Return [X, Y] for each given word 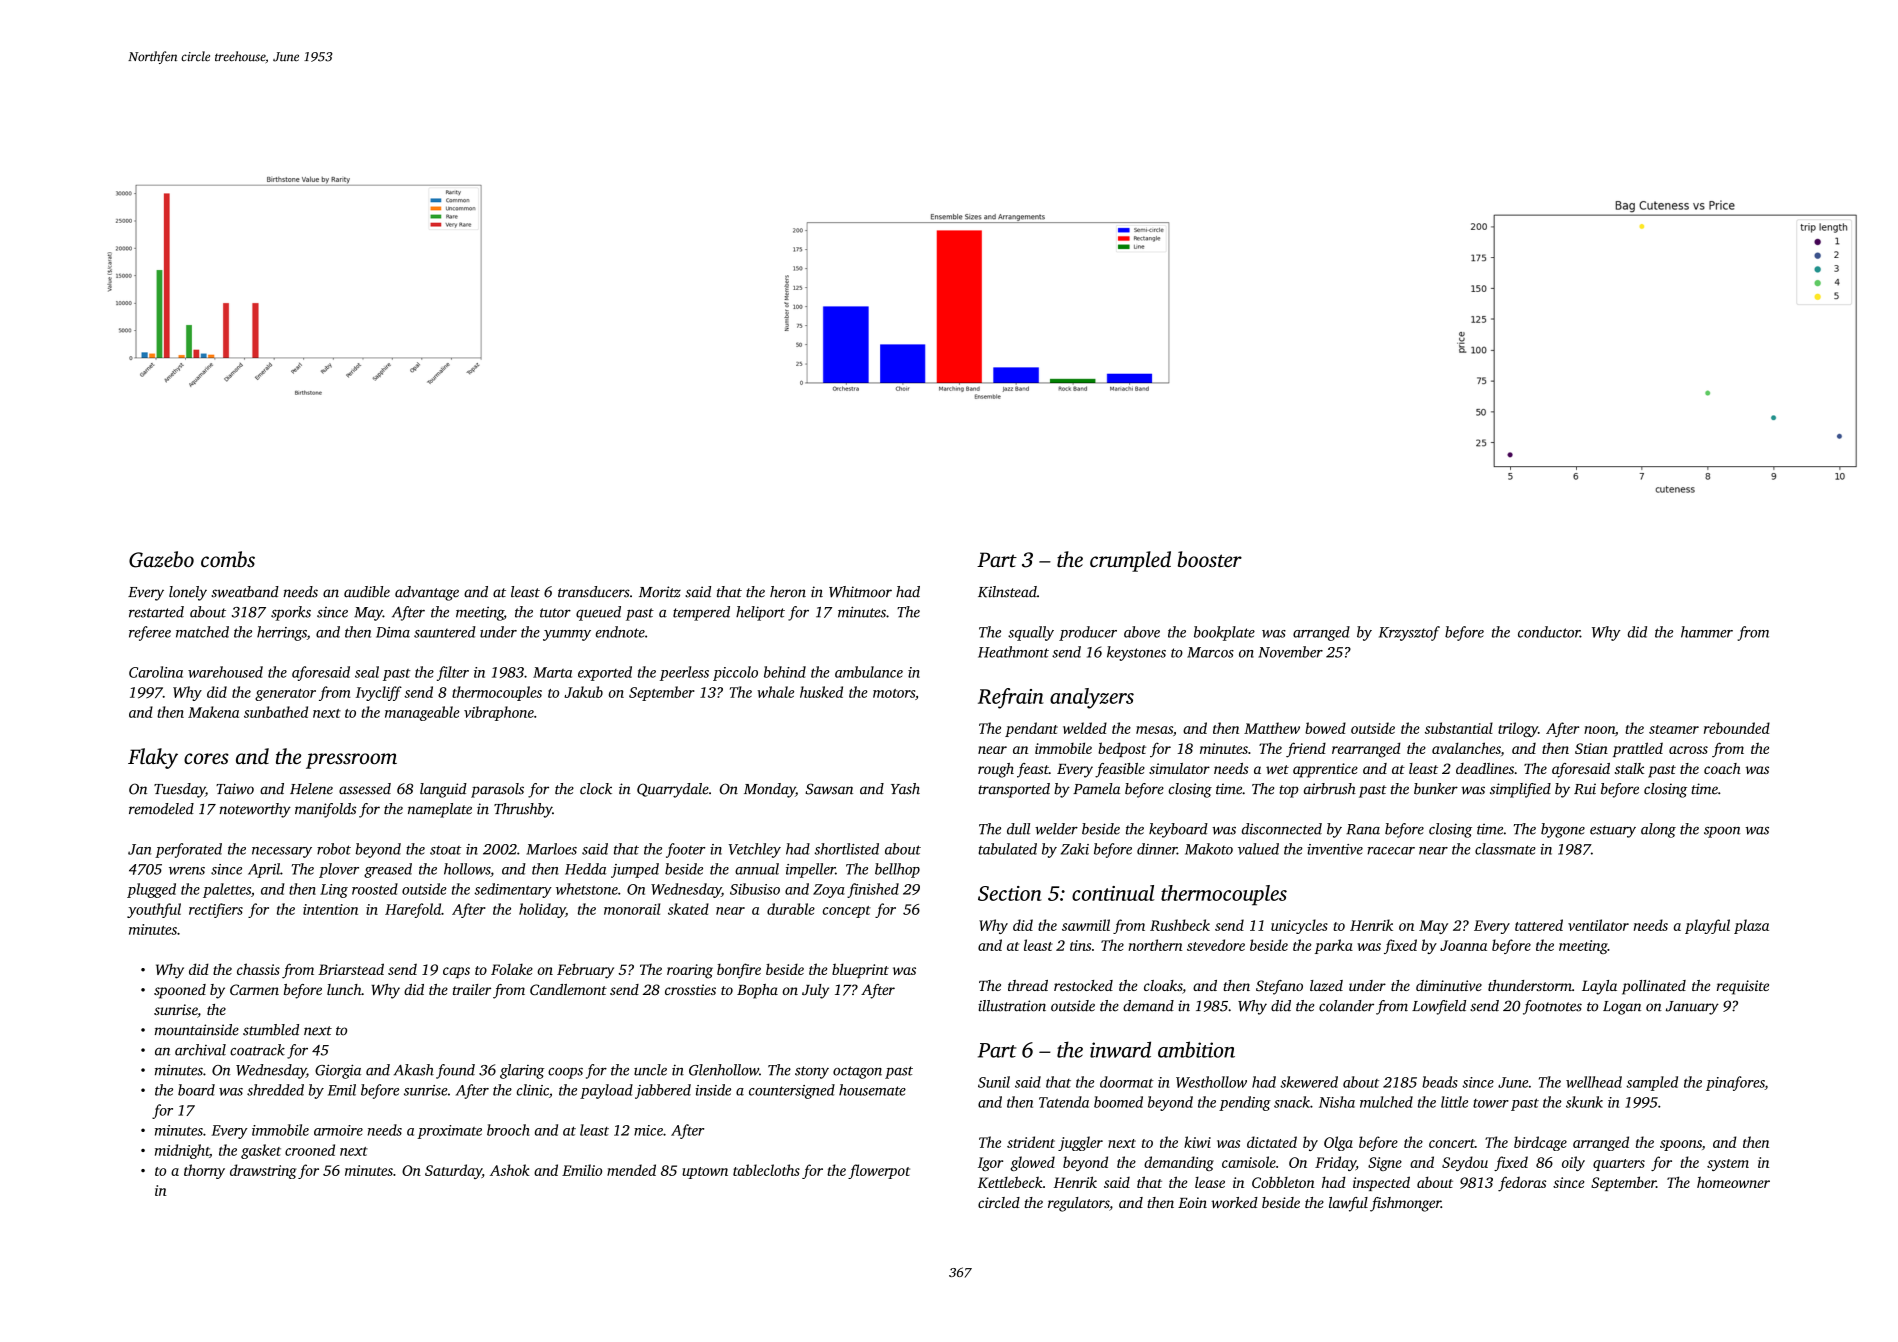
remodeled [161, 809]
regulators [1078, 1204]
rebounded [1737, 728]
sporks [291, 613]
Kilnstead [1007, 592]
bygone [1563, 830]
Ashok [510, 1170]
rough [996, 770]
